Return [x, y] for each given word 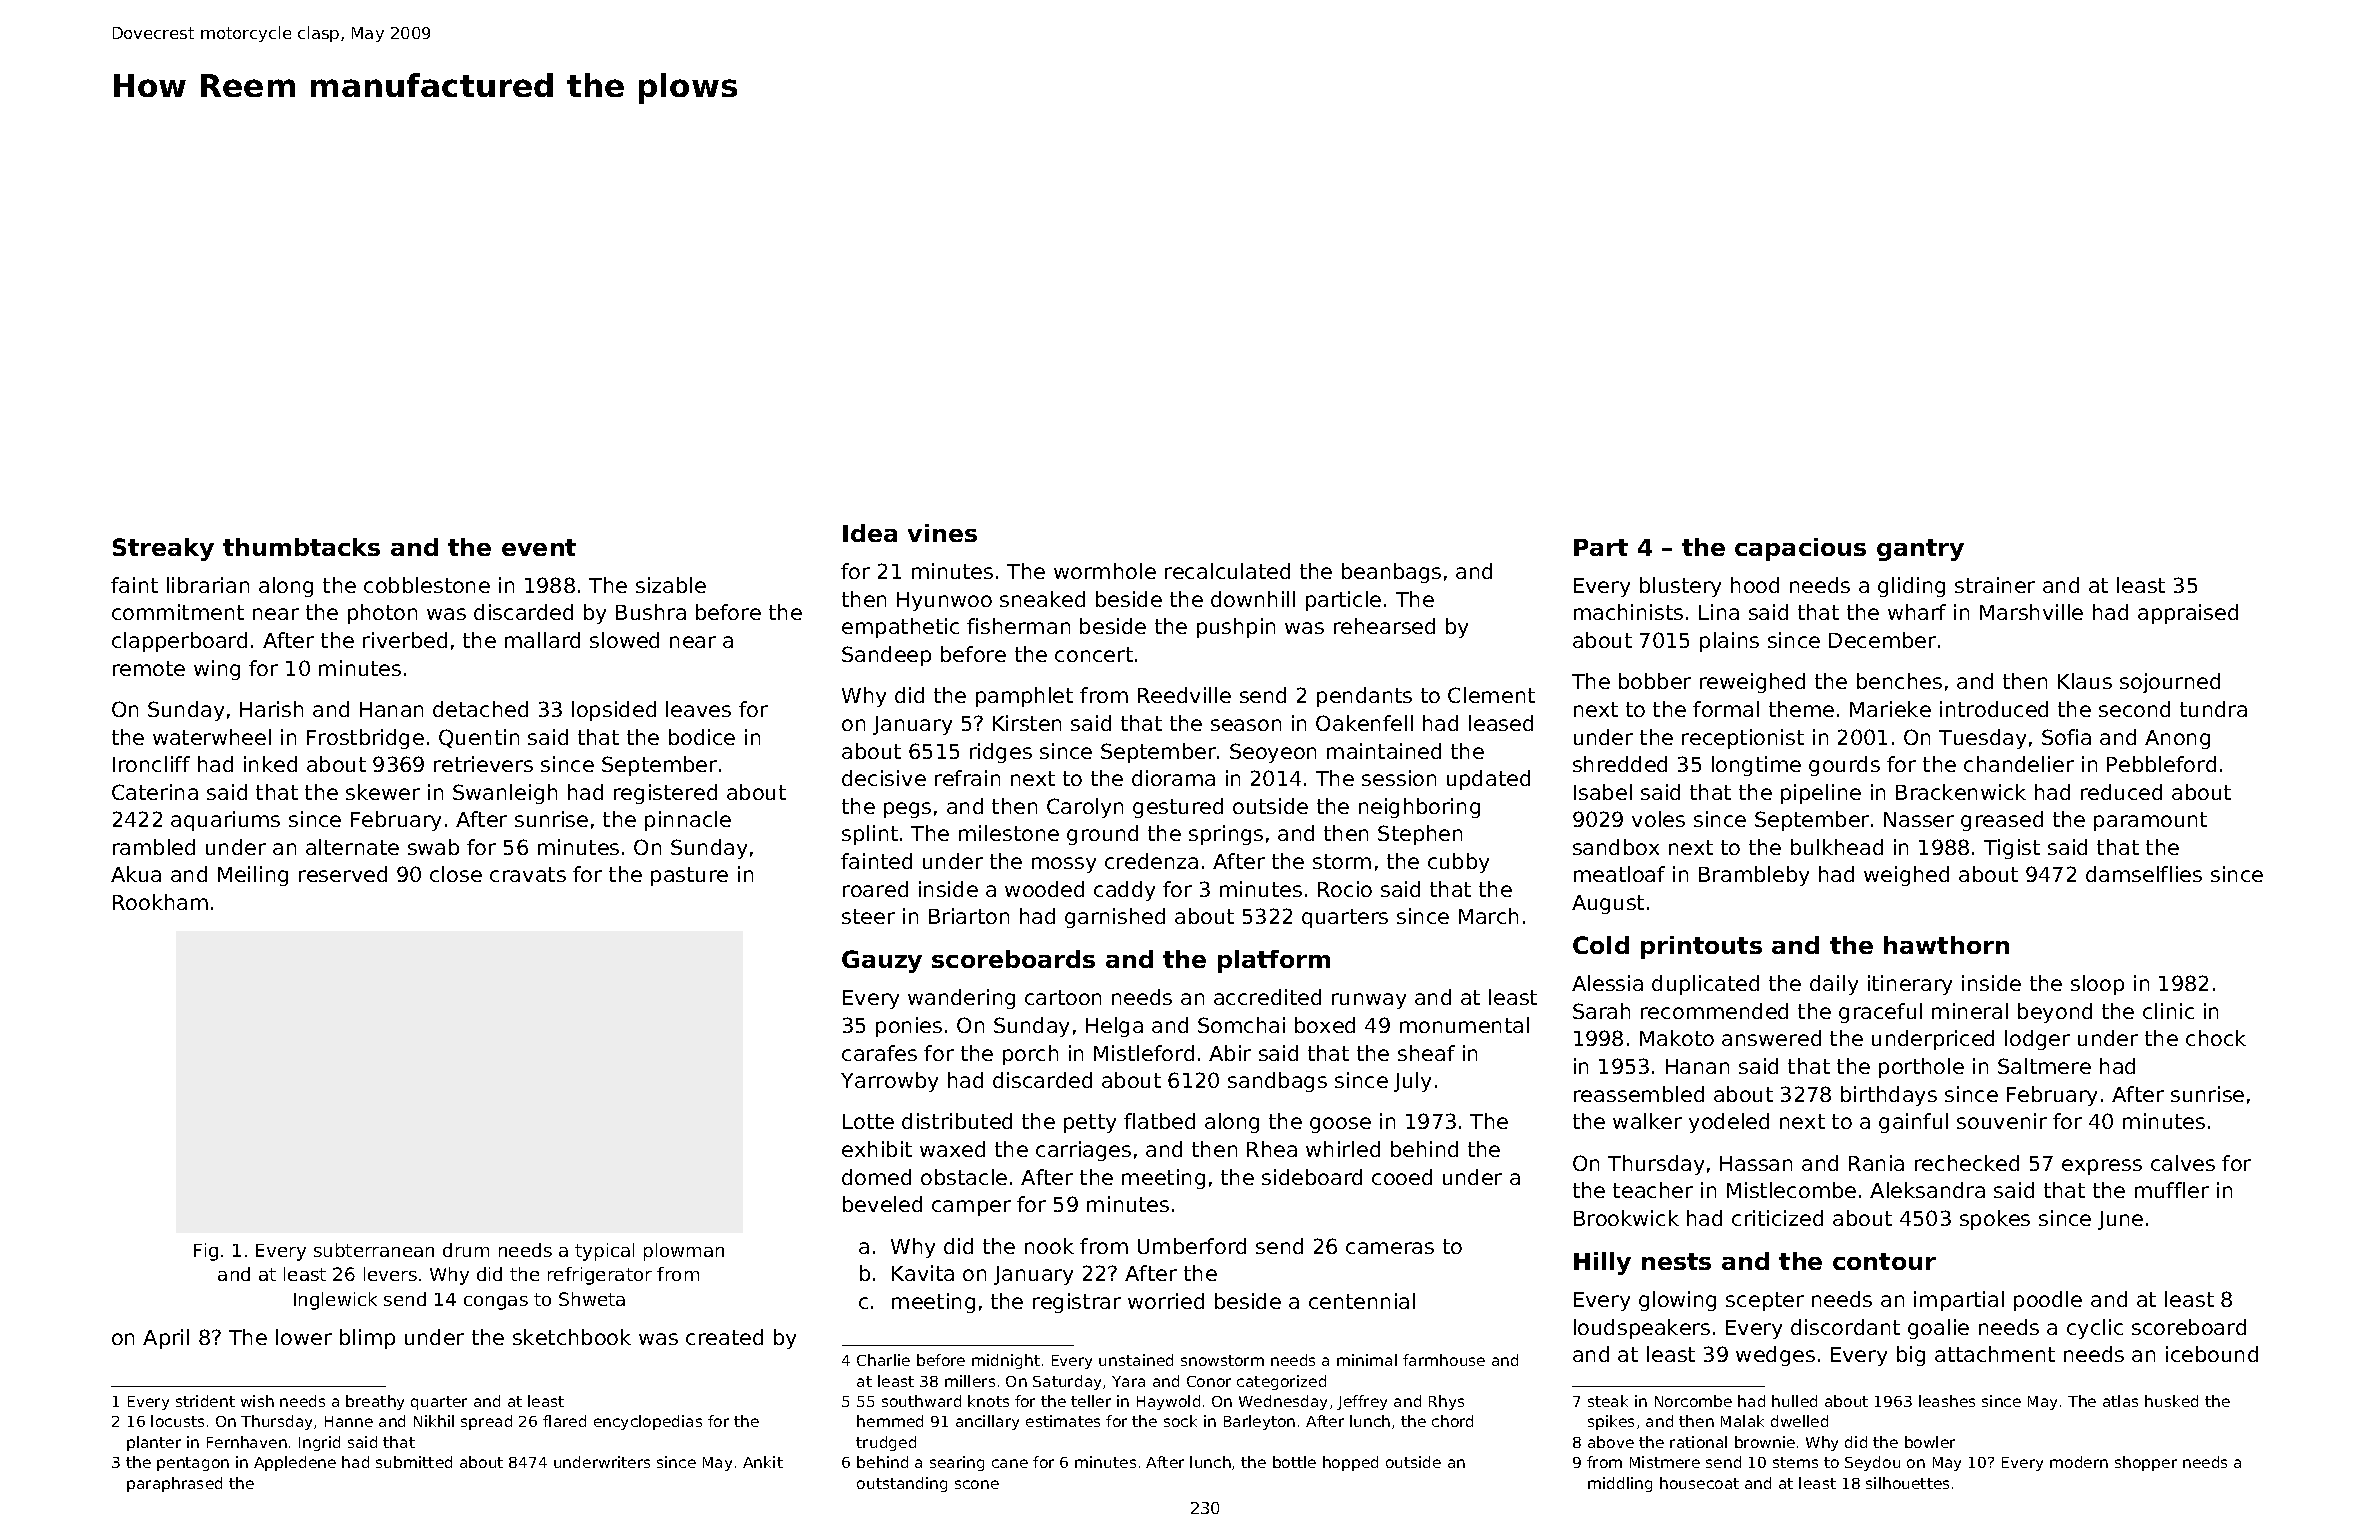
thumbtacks [301, 547]
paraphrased [174, 1484]
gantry [1920, 550]
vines [942, 533]
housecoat [1699, 1483]
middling [1620, 1484]
